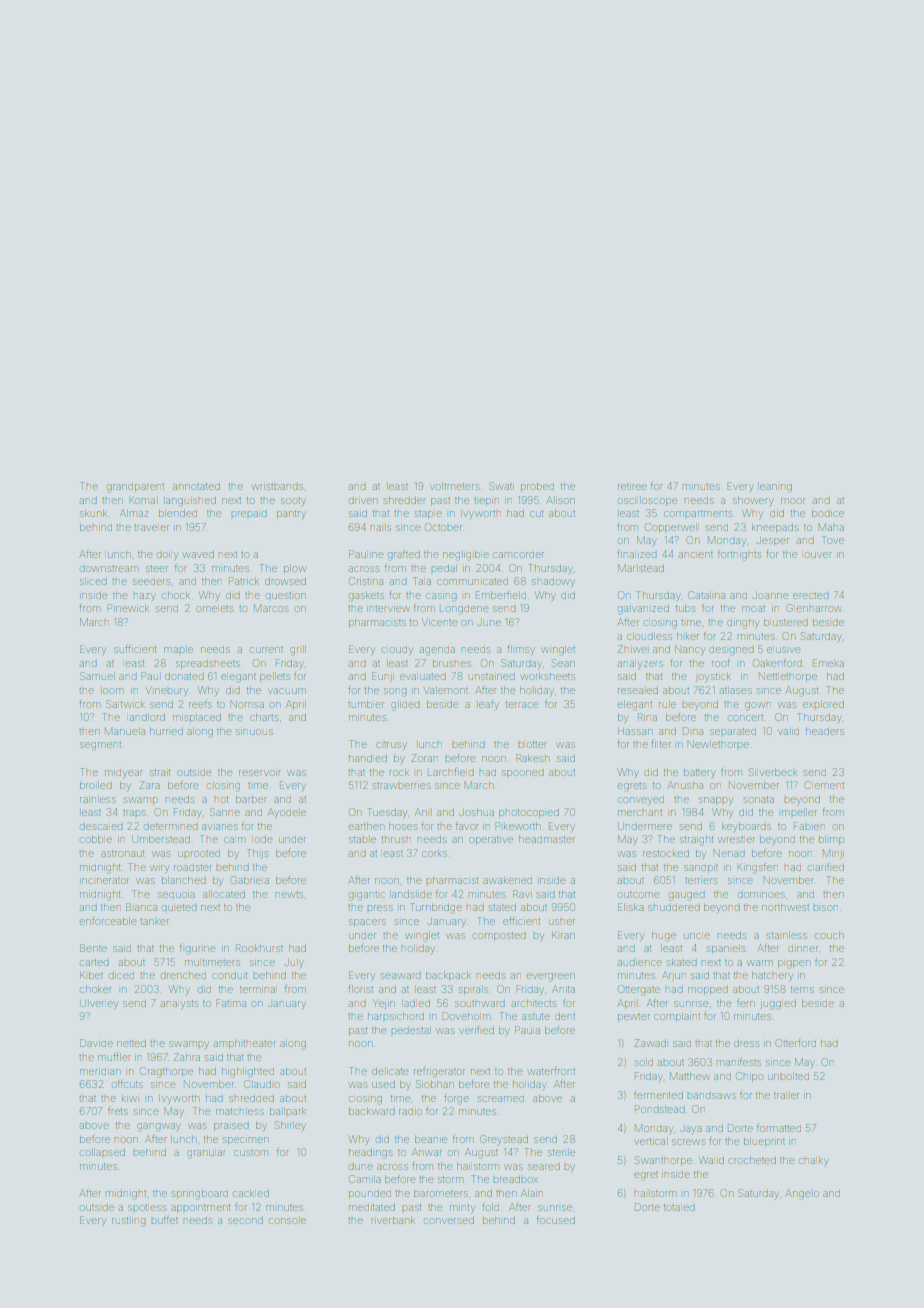  I want to click on Almaz, so click(134, 513).
